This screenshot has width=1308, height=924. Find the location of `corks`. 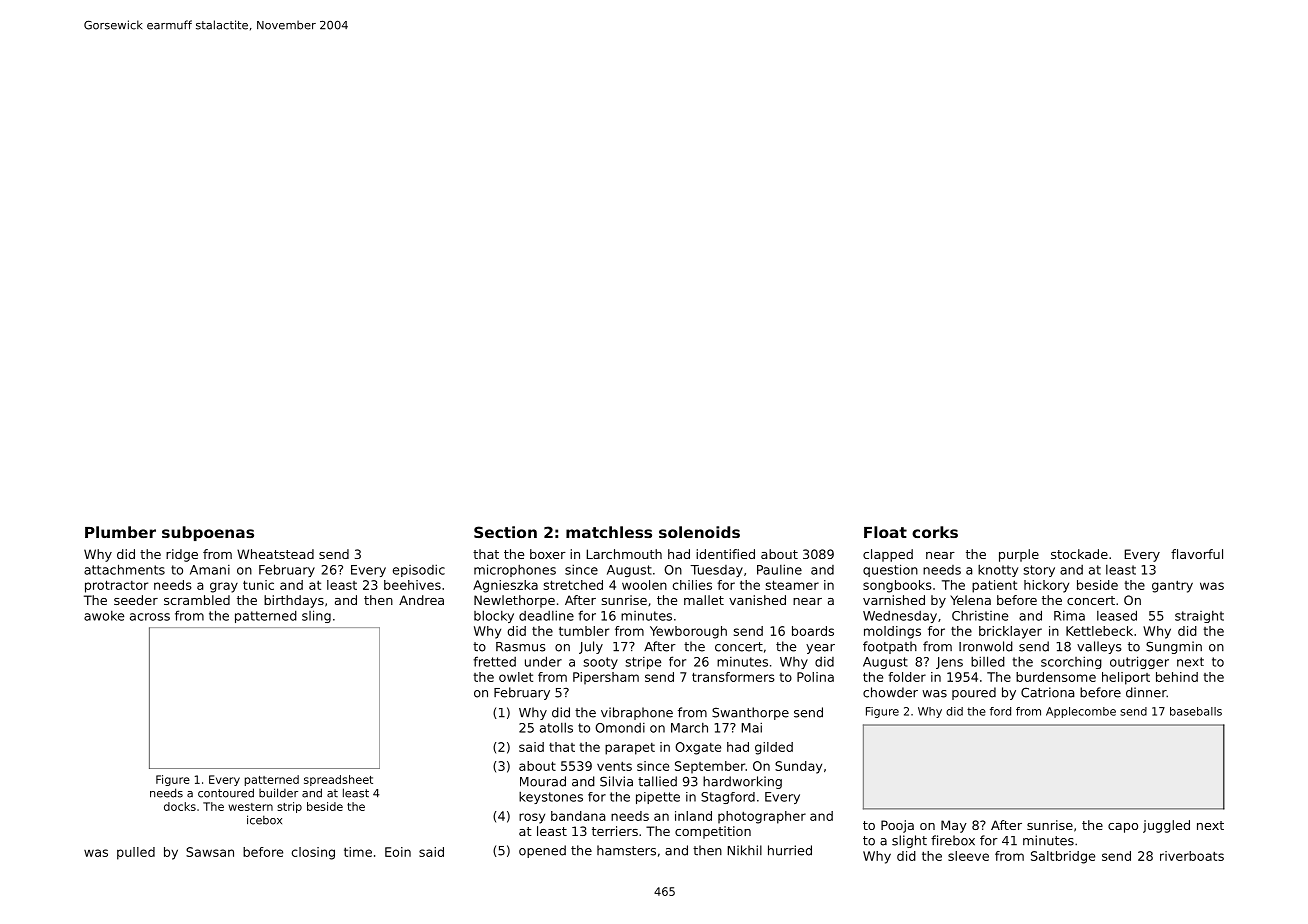

corks is located at coordinates (935, 532).
